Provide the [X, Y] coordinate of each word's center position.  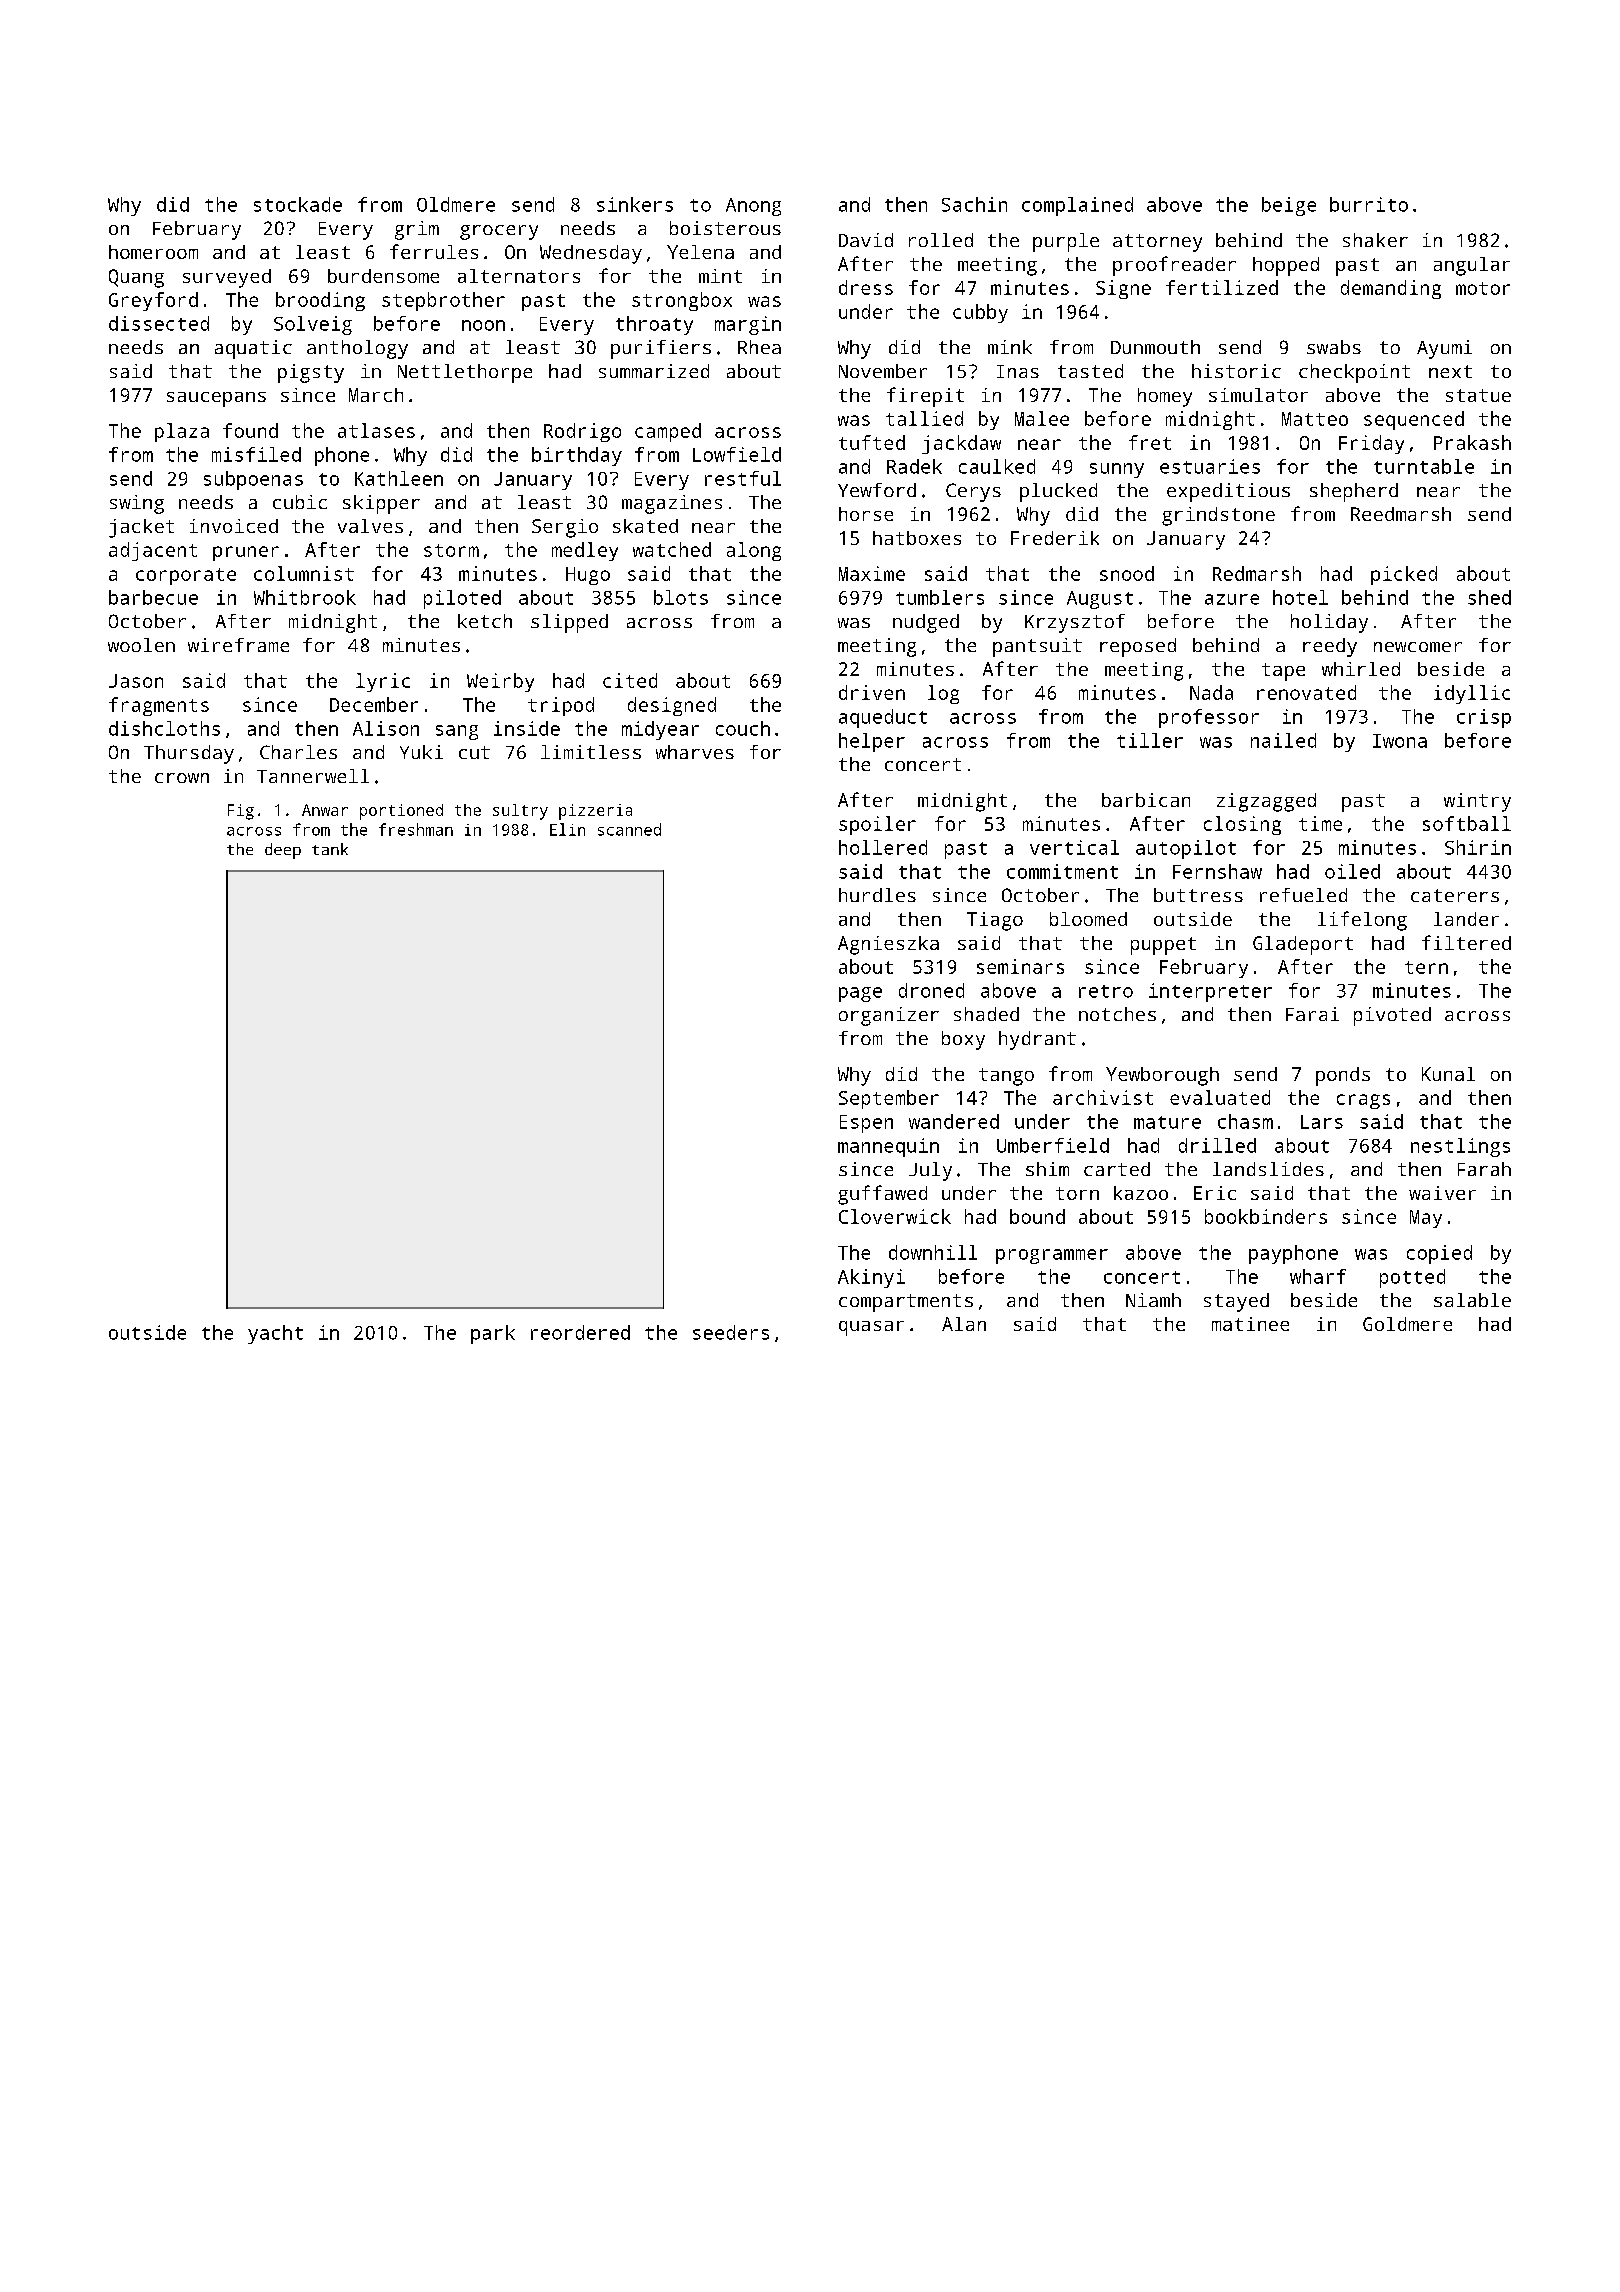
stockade [298, 204]
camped [668, 432]
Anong [753, 207]
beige [1289, 206]
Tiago [995, 921]
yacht [275, 1334]
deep [283, 851]
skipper [381, 504]
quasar [871, 1328]
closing [1242, 825]
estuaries [1210, 466]
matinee [1250, 1324]
